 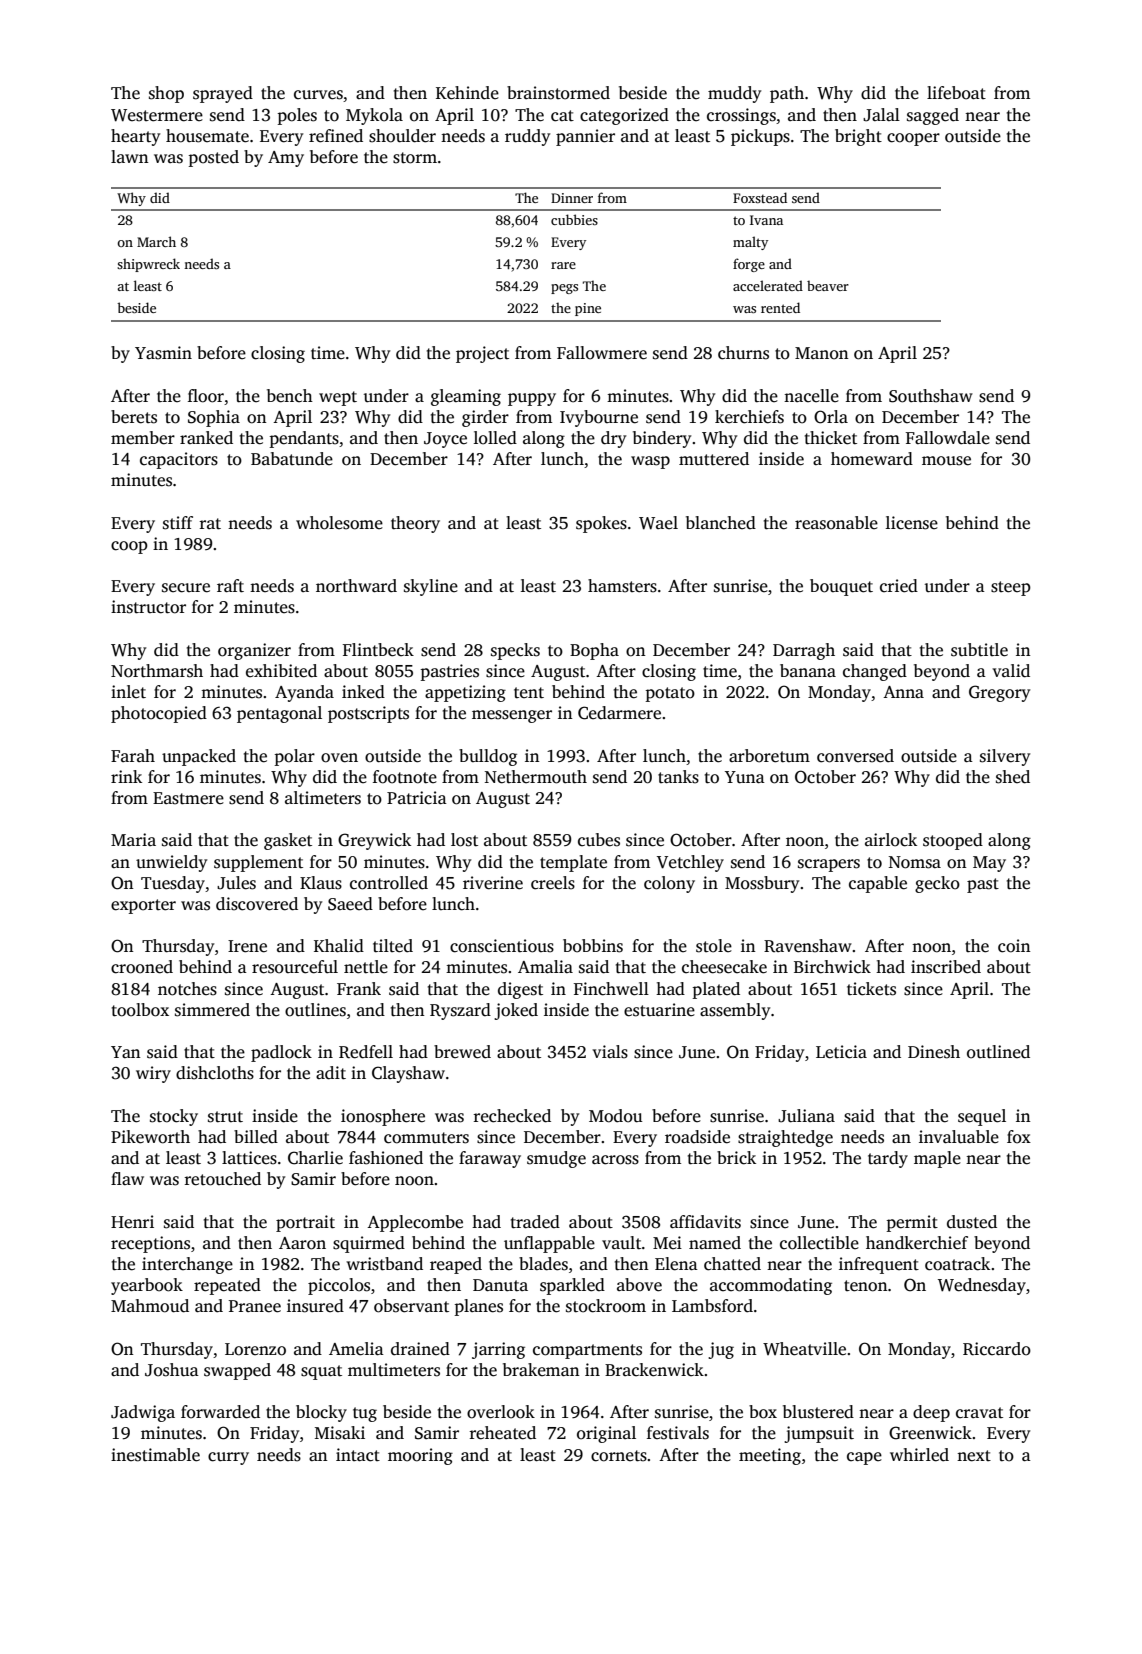 I want to click on curves, so click(x=318, y=95).
